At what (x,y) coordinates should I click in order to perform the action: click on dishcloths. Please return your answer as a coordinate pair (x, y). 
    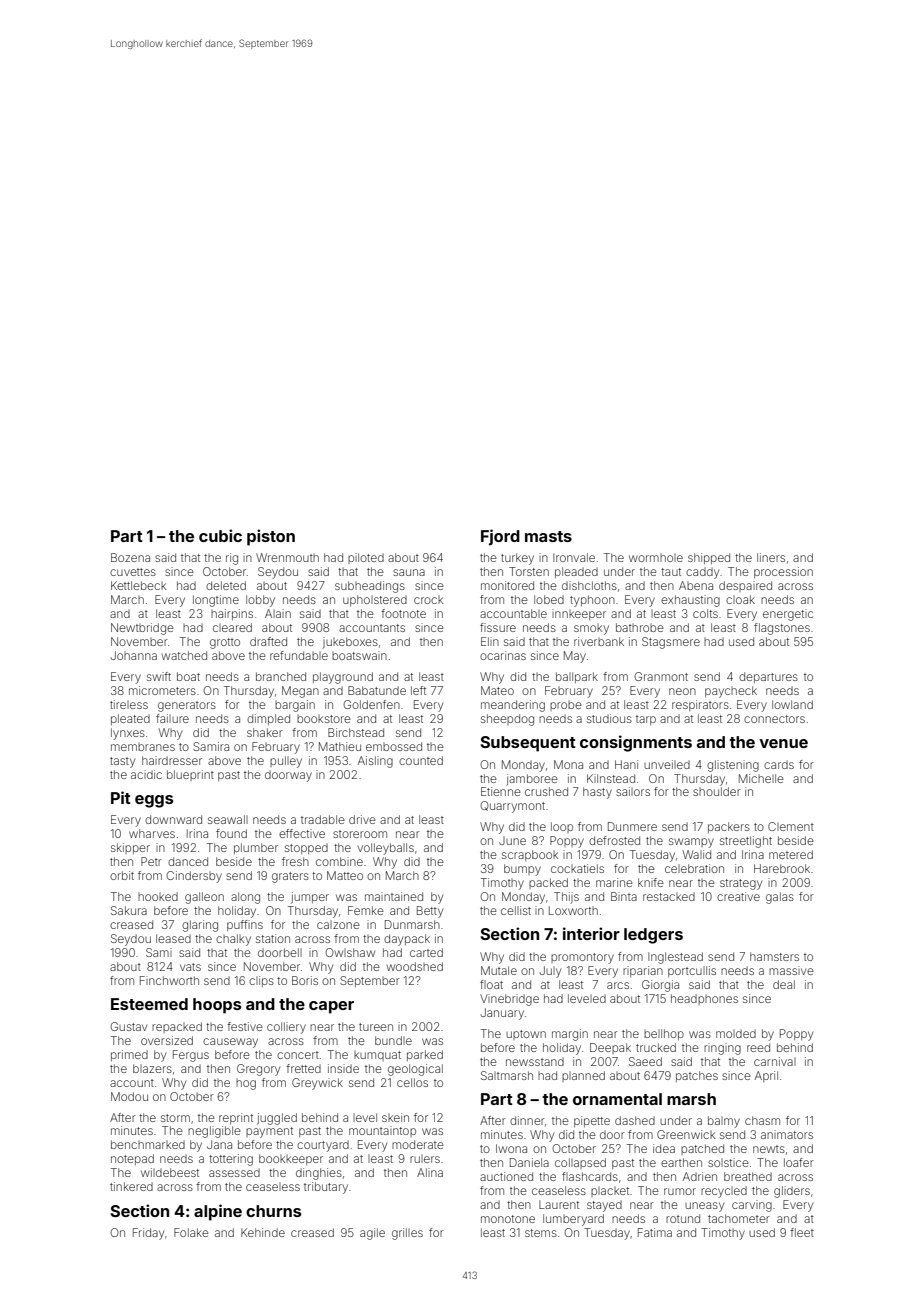
    Looking at the image, I should click on (589, 585).
